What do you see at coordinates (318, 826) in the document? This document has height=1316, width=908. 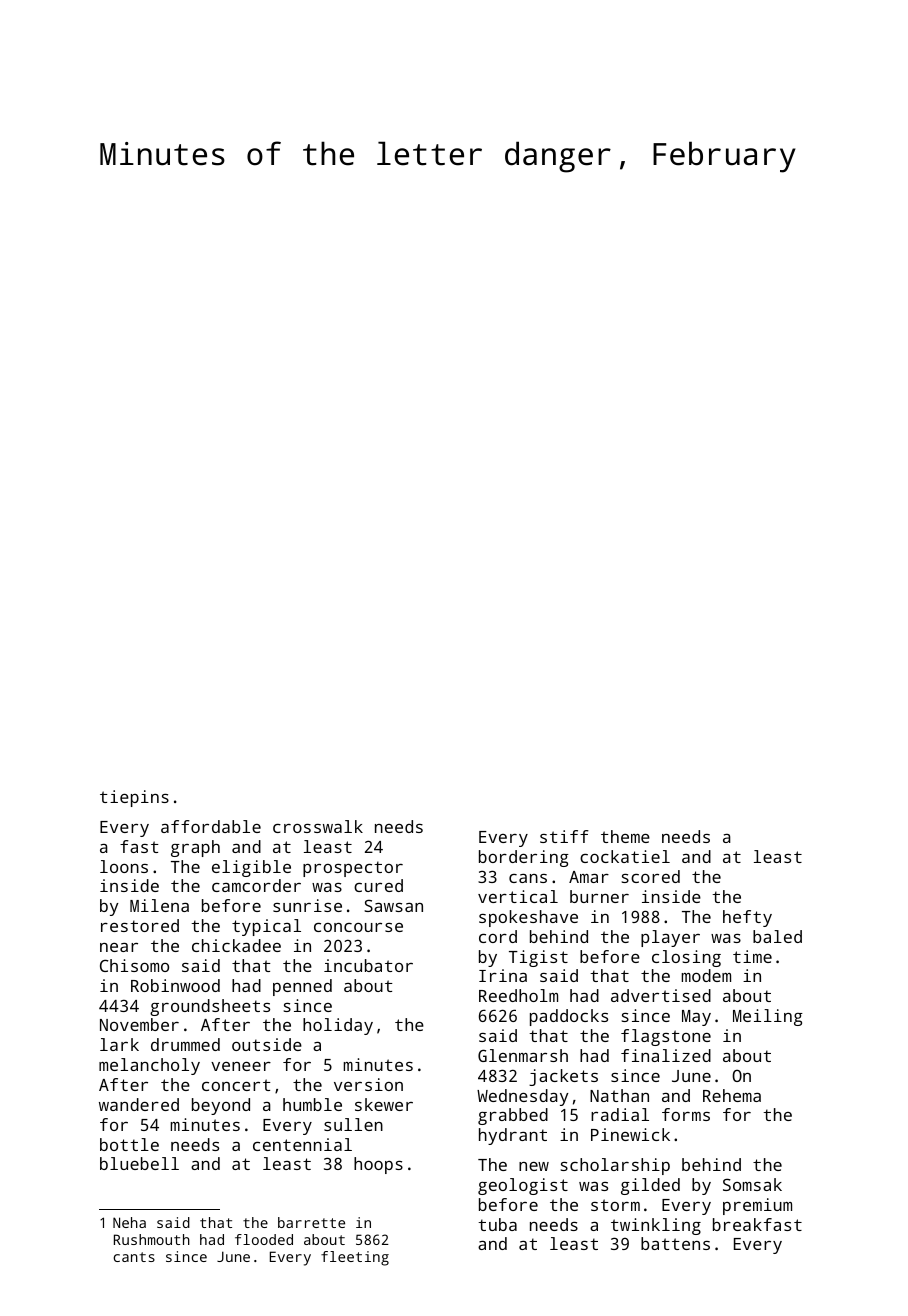 I see `crosswalk` at bounding box center [318, 826].
